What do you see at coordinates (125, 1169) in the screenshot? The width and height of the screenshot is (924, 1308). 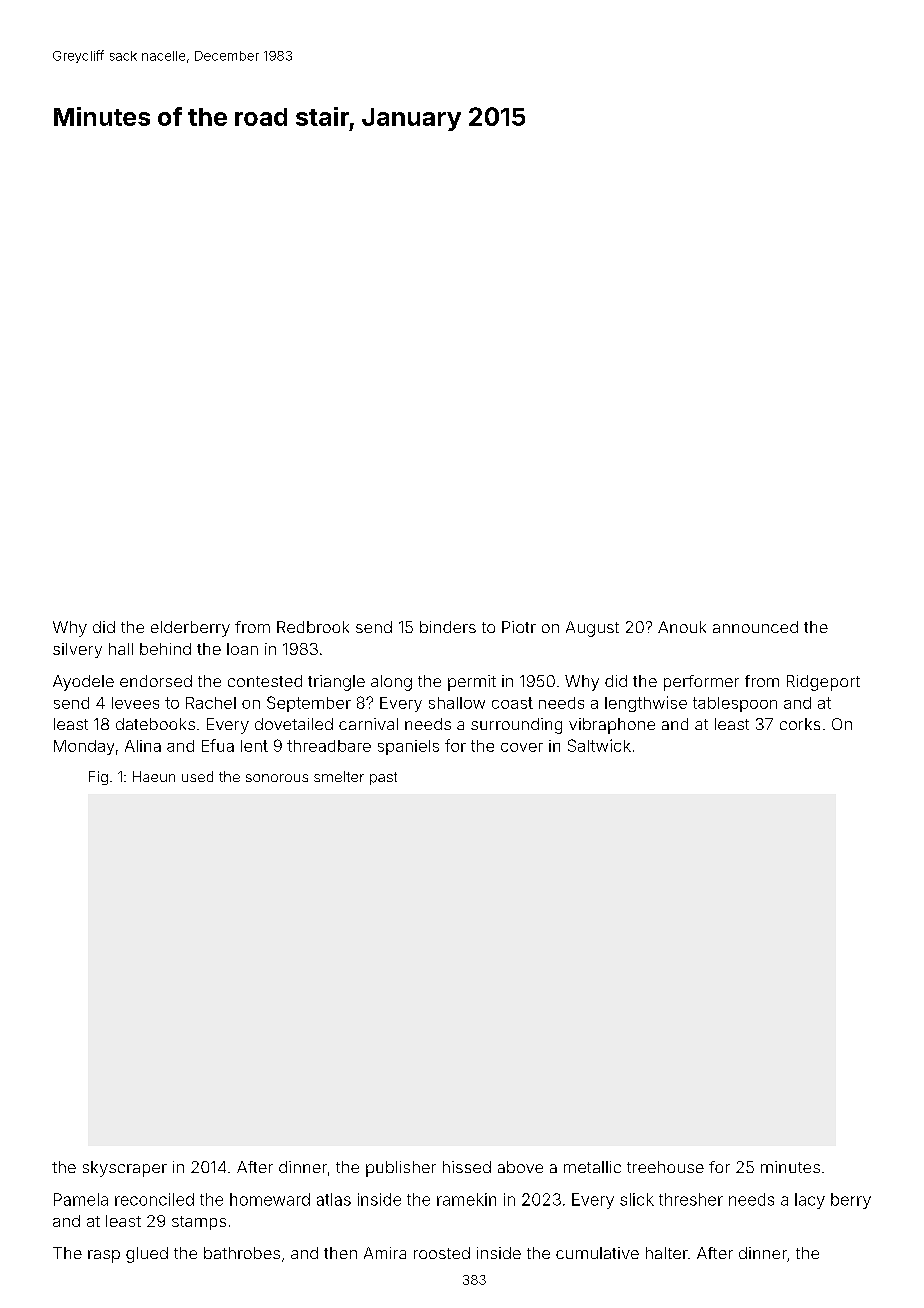 I see `skyscraper` at bounding box center [125, 1169].
